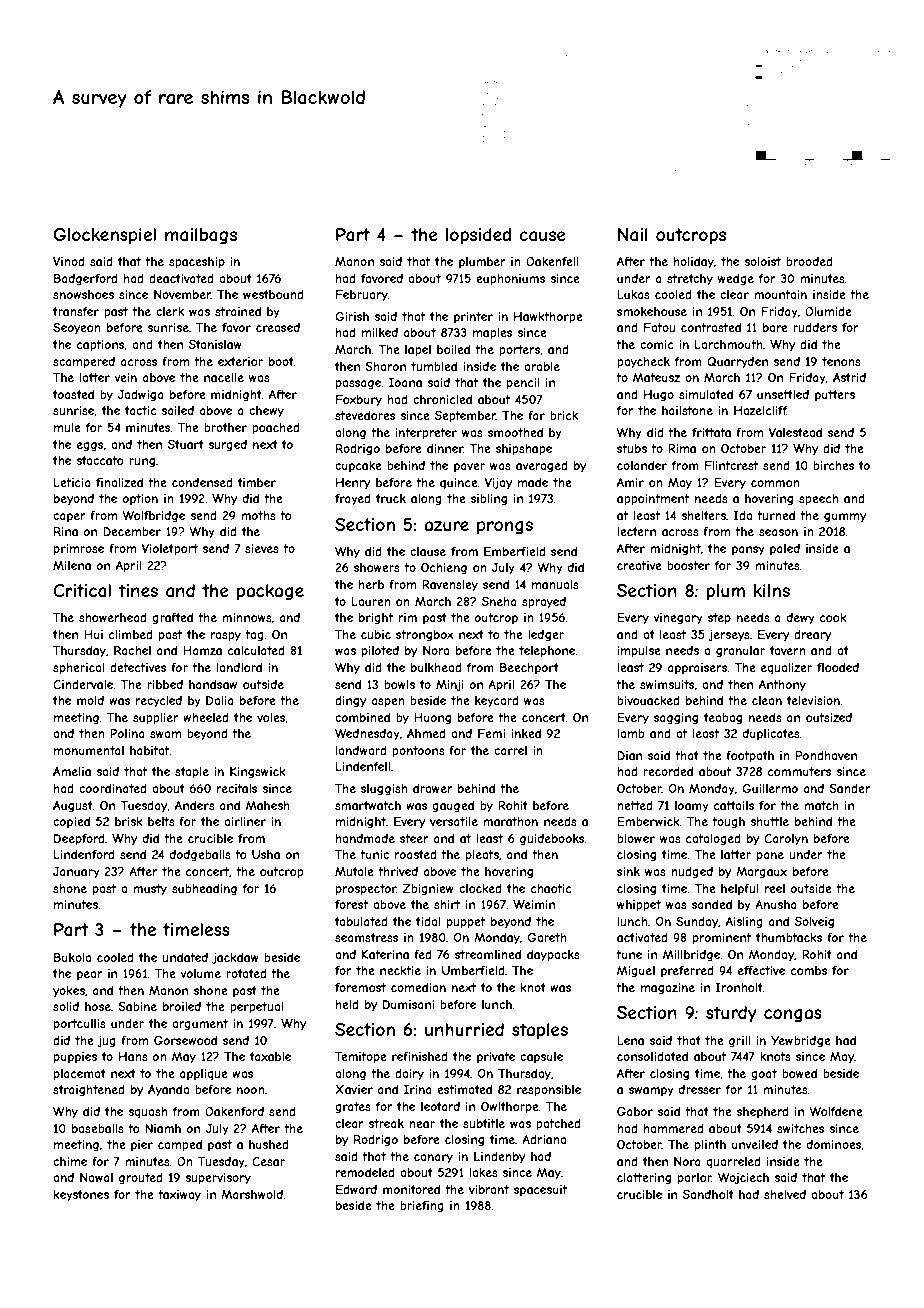  Describe the element at coordinates (179, 1196) in the screenshot. I see `taxiway` at that location.
